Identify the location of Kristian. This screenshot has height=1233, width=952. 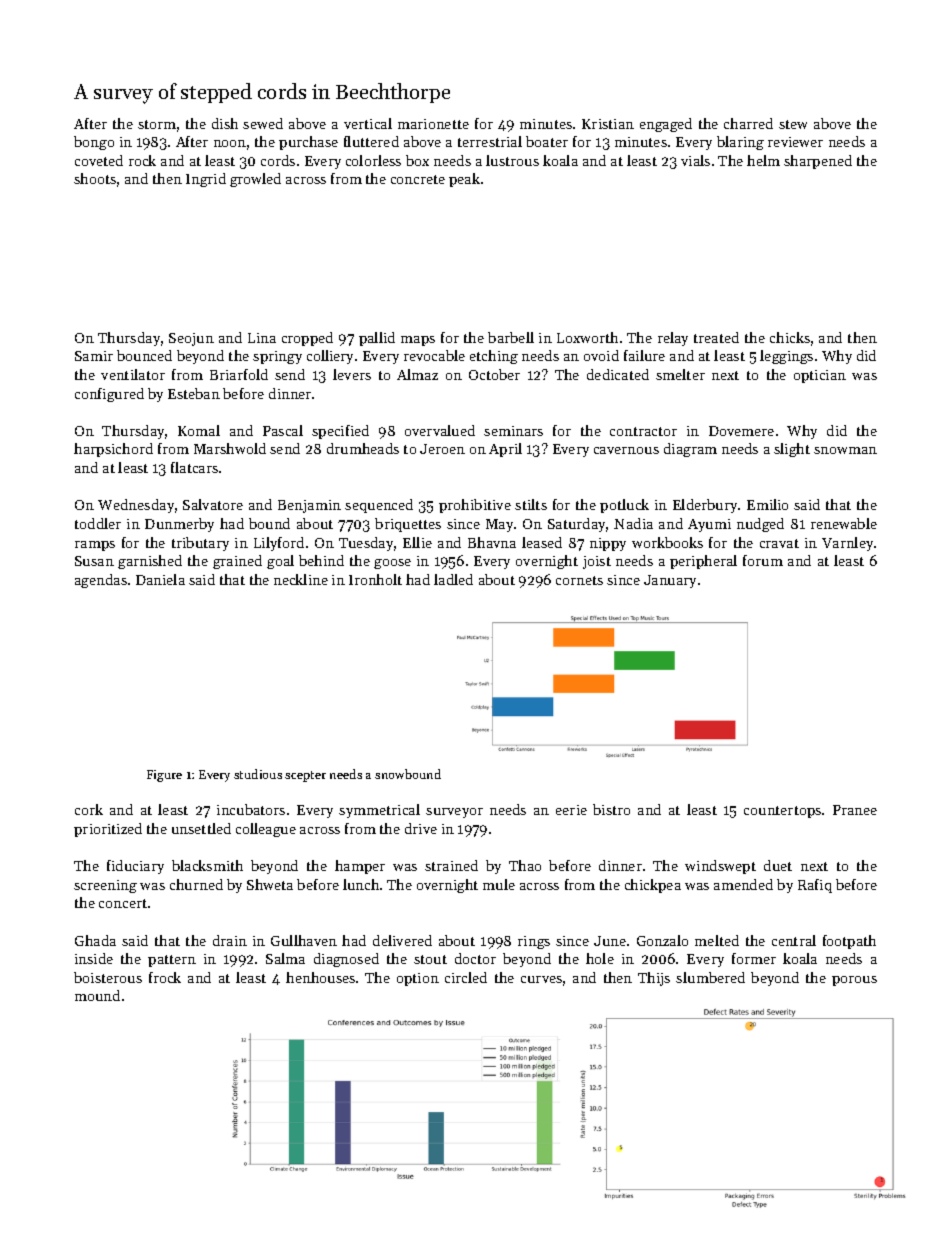
(608, 124).
